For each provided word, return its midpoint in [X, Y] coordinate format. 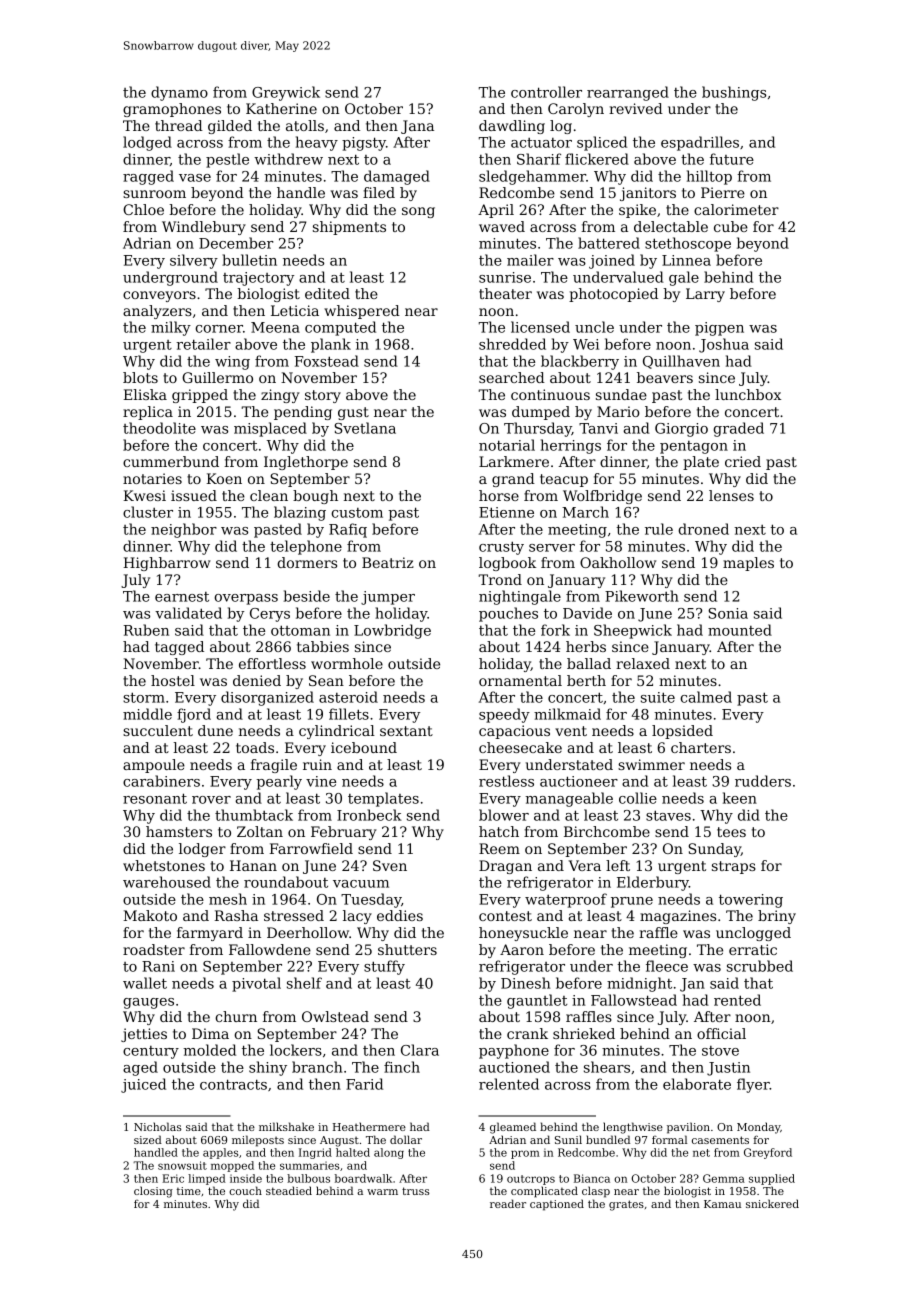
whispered [362, 312]
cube [731, 226]
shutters [407, 949]
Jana [417, 127]
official [721, 1033]
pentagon [694, 447]
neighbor [184, 530]
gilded [230, 127]
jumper [388, 598]
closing [153, 1192]
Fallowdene [270, 949]
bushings [734, 93]
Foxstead [326, 361]
